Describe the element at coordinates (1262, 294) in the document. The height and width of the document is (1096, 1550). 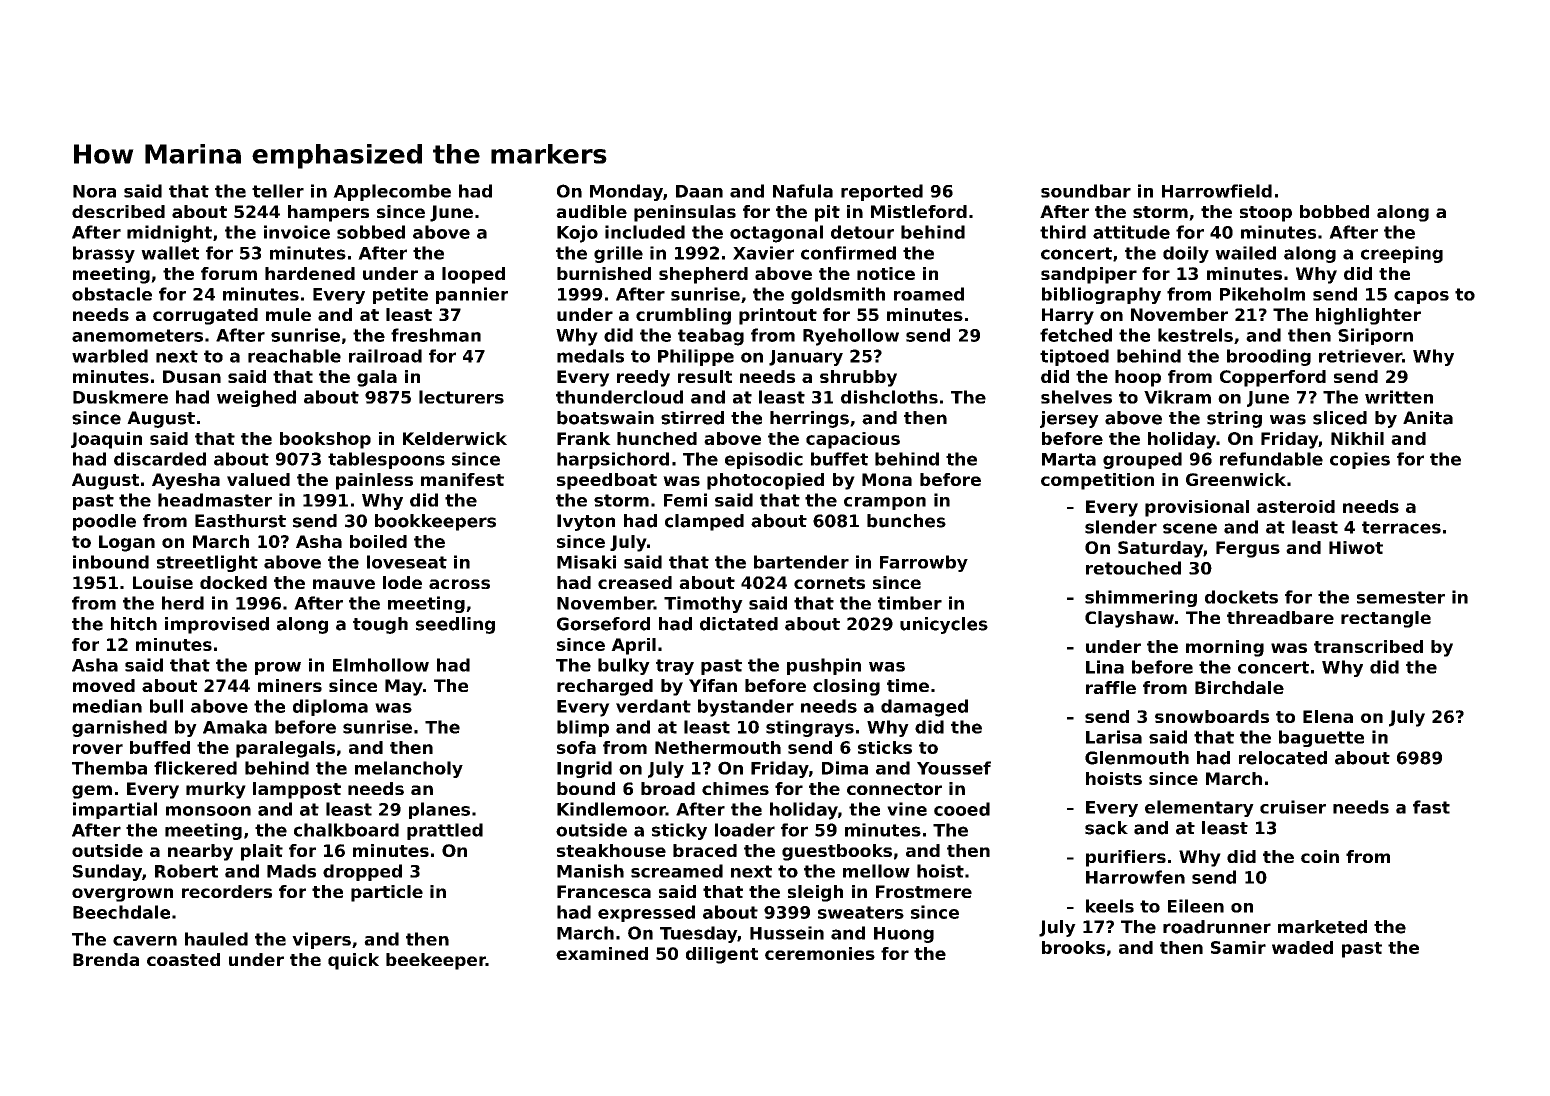
I see `Pikeholm` at that location.
